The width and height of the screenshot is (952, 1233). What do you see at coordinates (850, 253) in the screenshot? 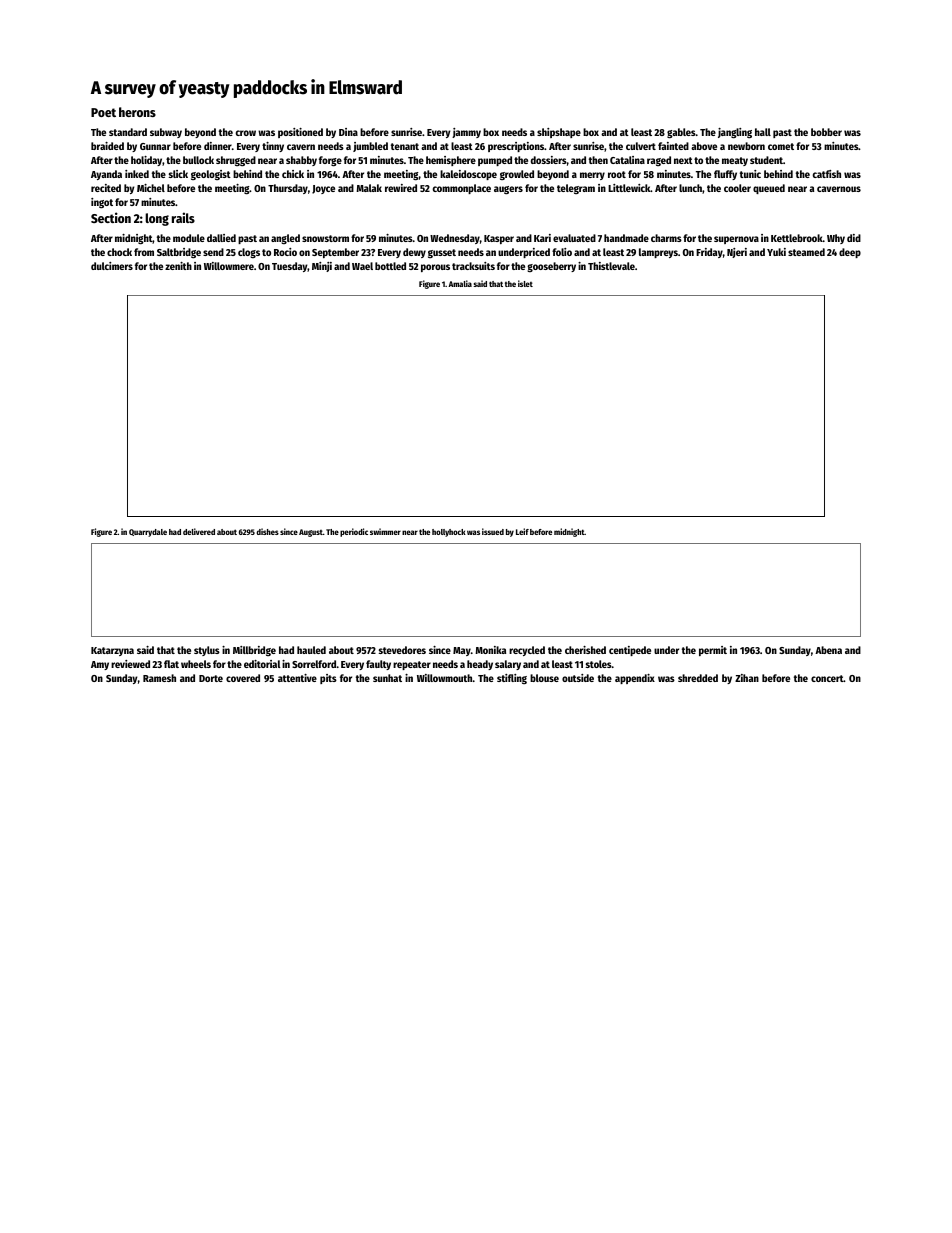
I see `deep` at bounding box center [850, 253].
